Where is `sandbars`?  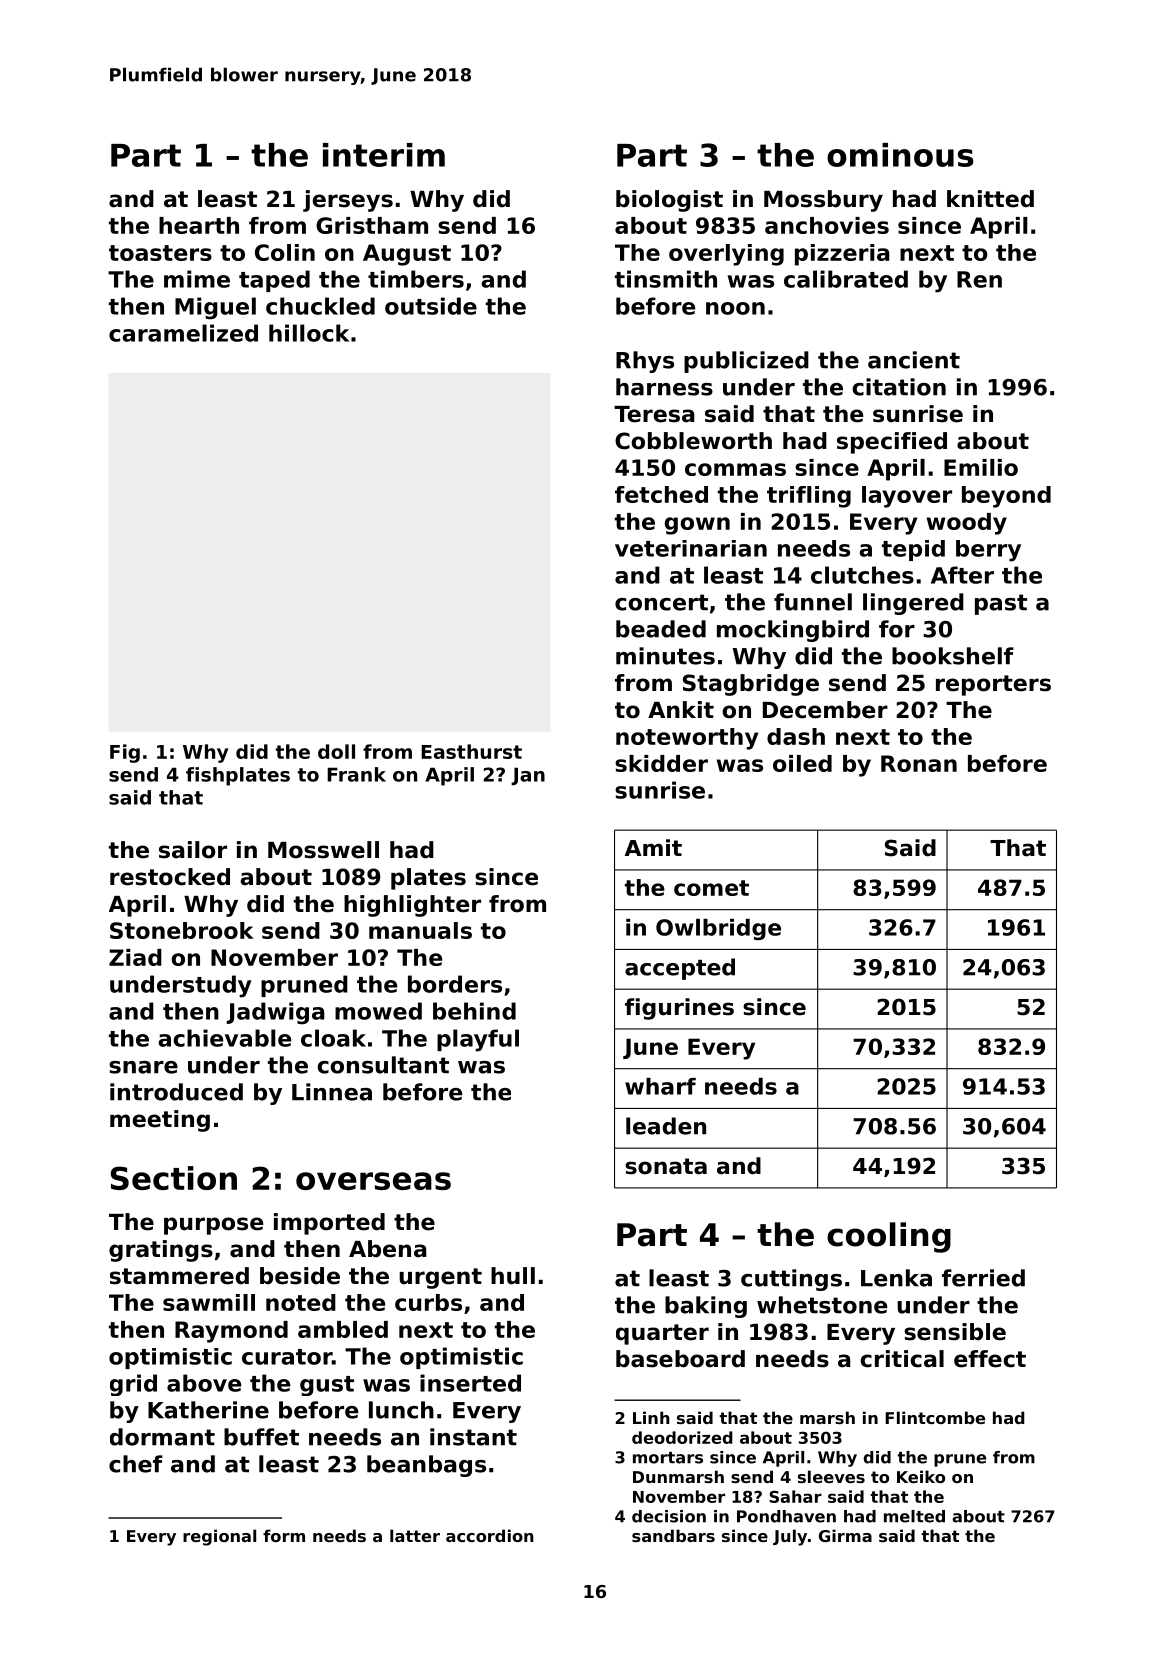
sandbars is located at coordinates (673, 1535).
